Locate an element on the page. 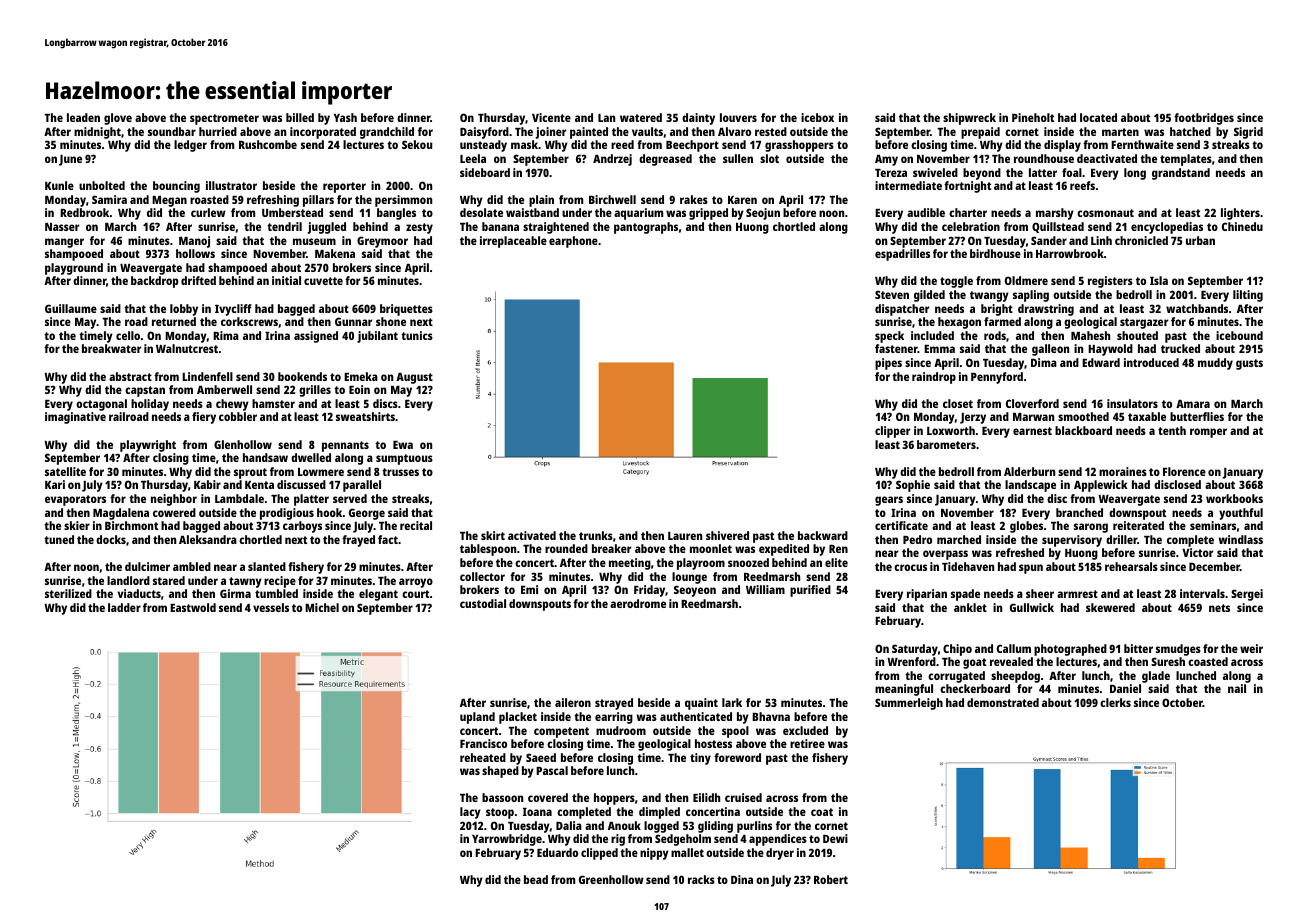 This document has width=1308, height=924. footbridges is located at coordinates (1204, 119).
